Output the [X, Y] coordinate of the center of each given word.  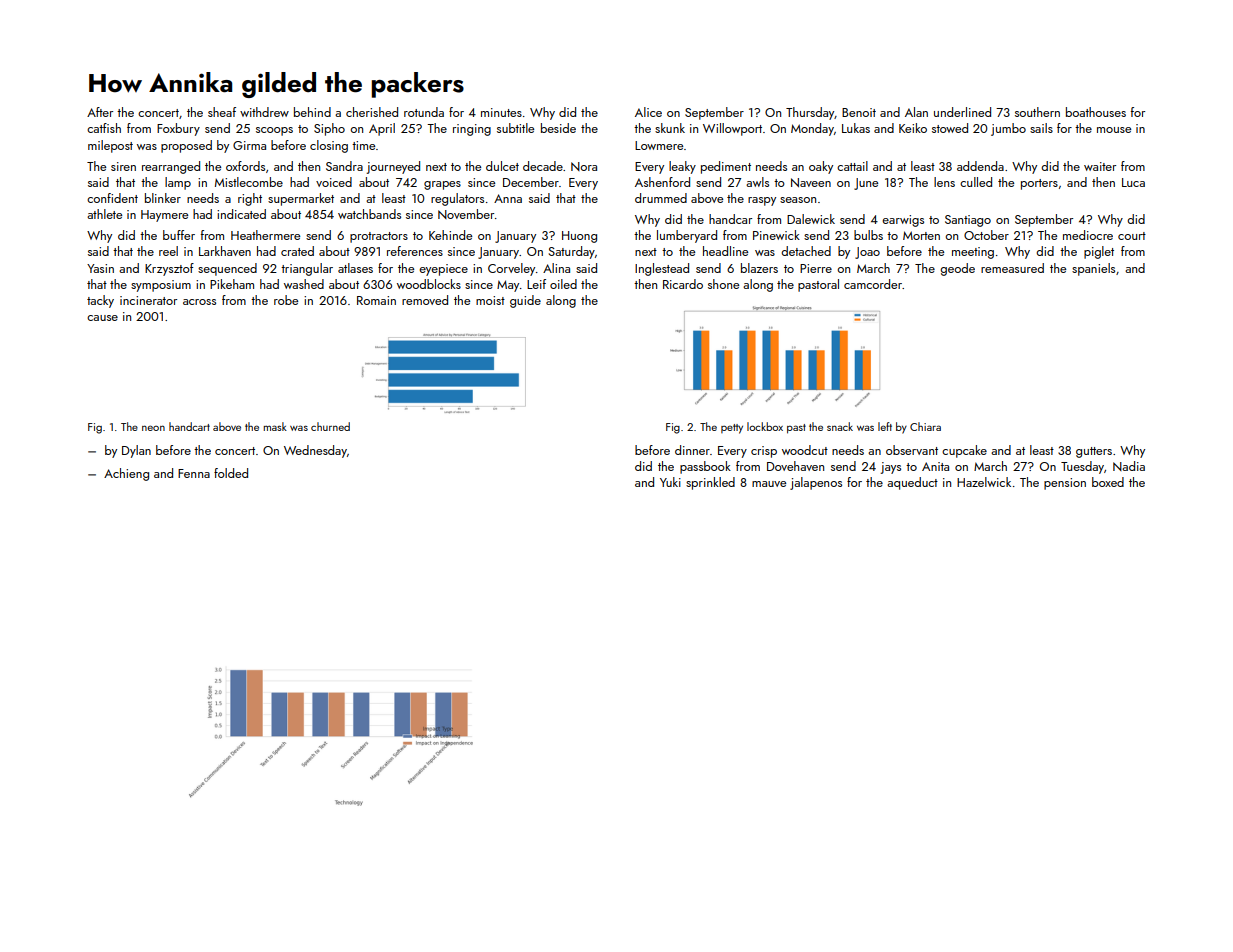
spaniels [1093, 269]
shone [723, 284]
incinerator [148, 300]
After [100, 112]
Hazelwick [984, 482]
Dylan [136, 451]
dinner [692, 450]
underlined [962, 112]
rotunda [424, 112]
